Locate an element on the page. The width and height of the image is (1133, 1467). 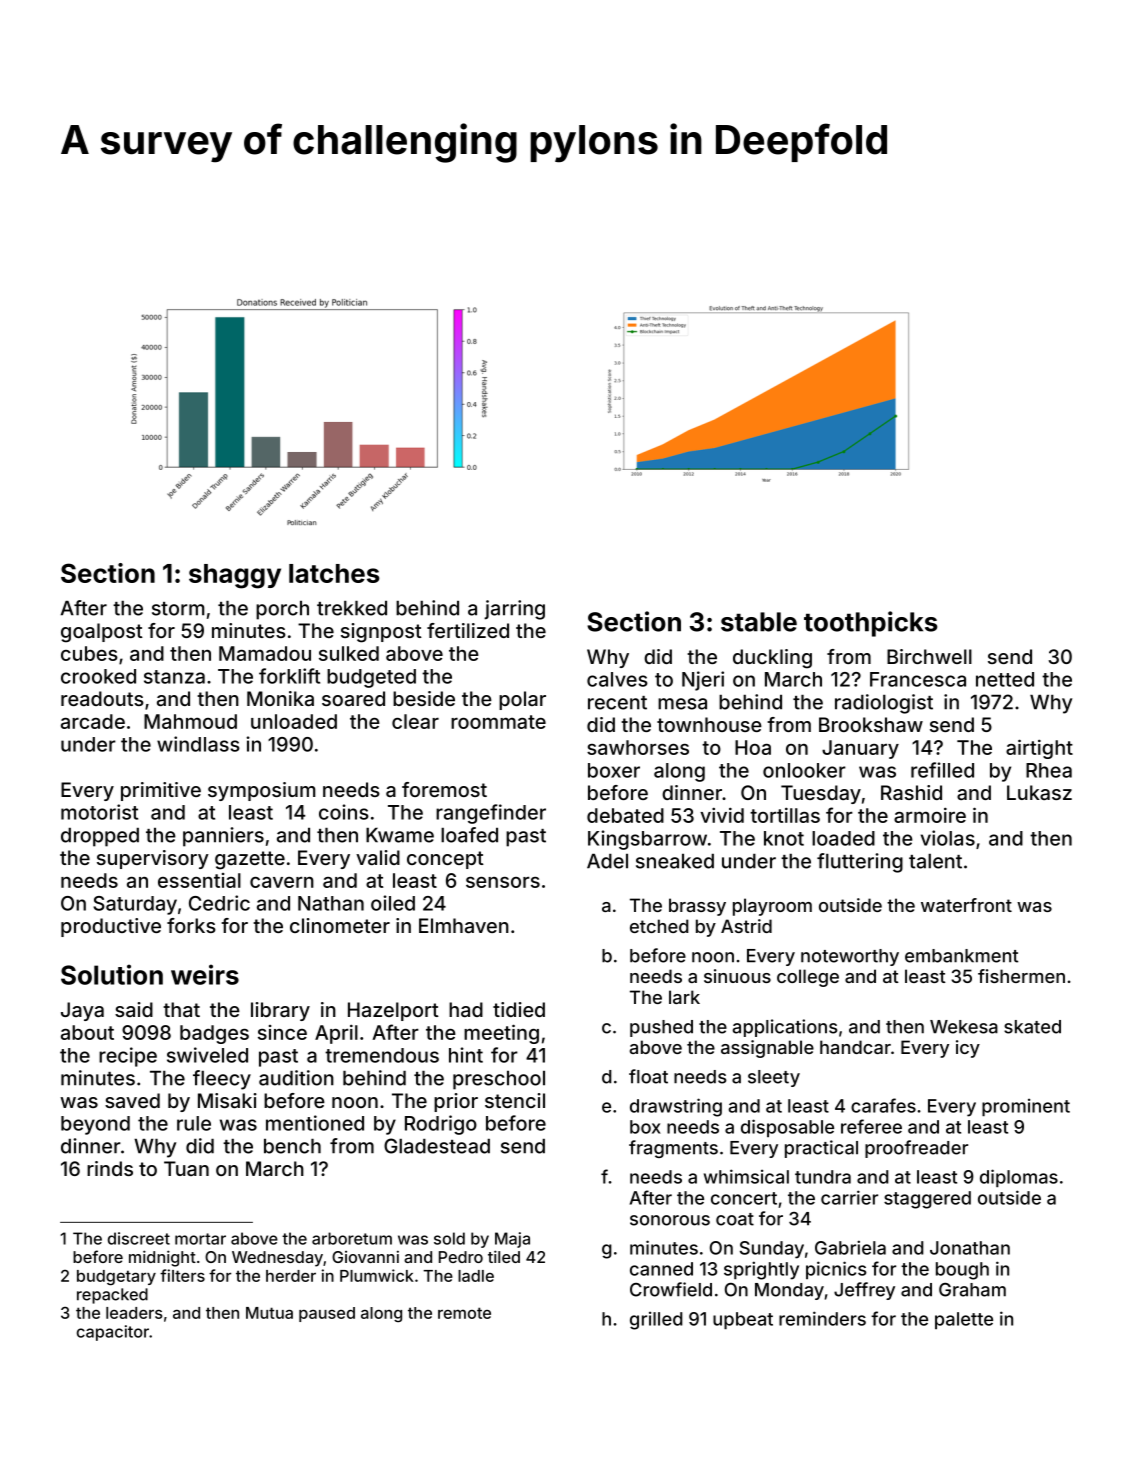
dropped is located at coordinates (100, 837).
